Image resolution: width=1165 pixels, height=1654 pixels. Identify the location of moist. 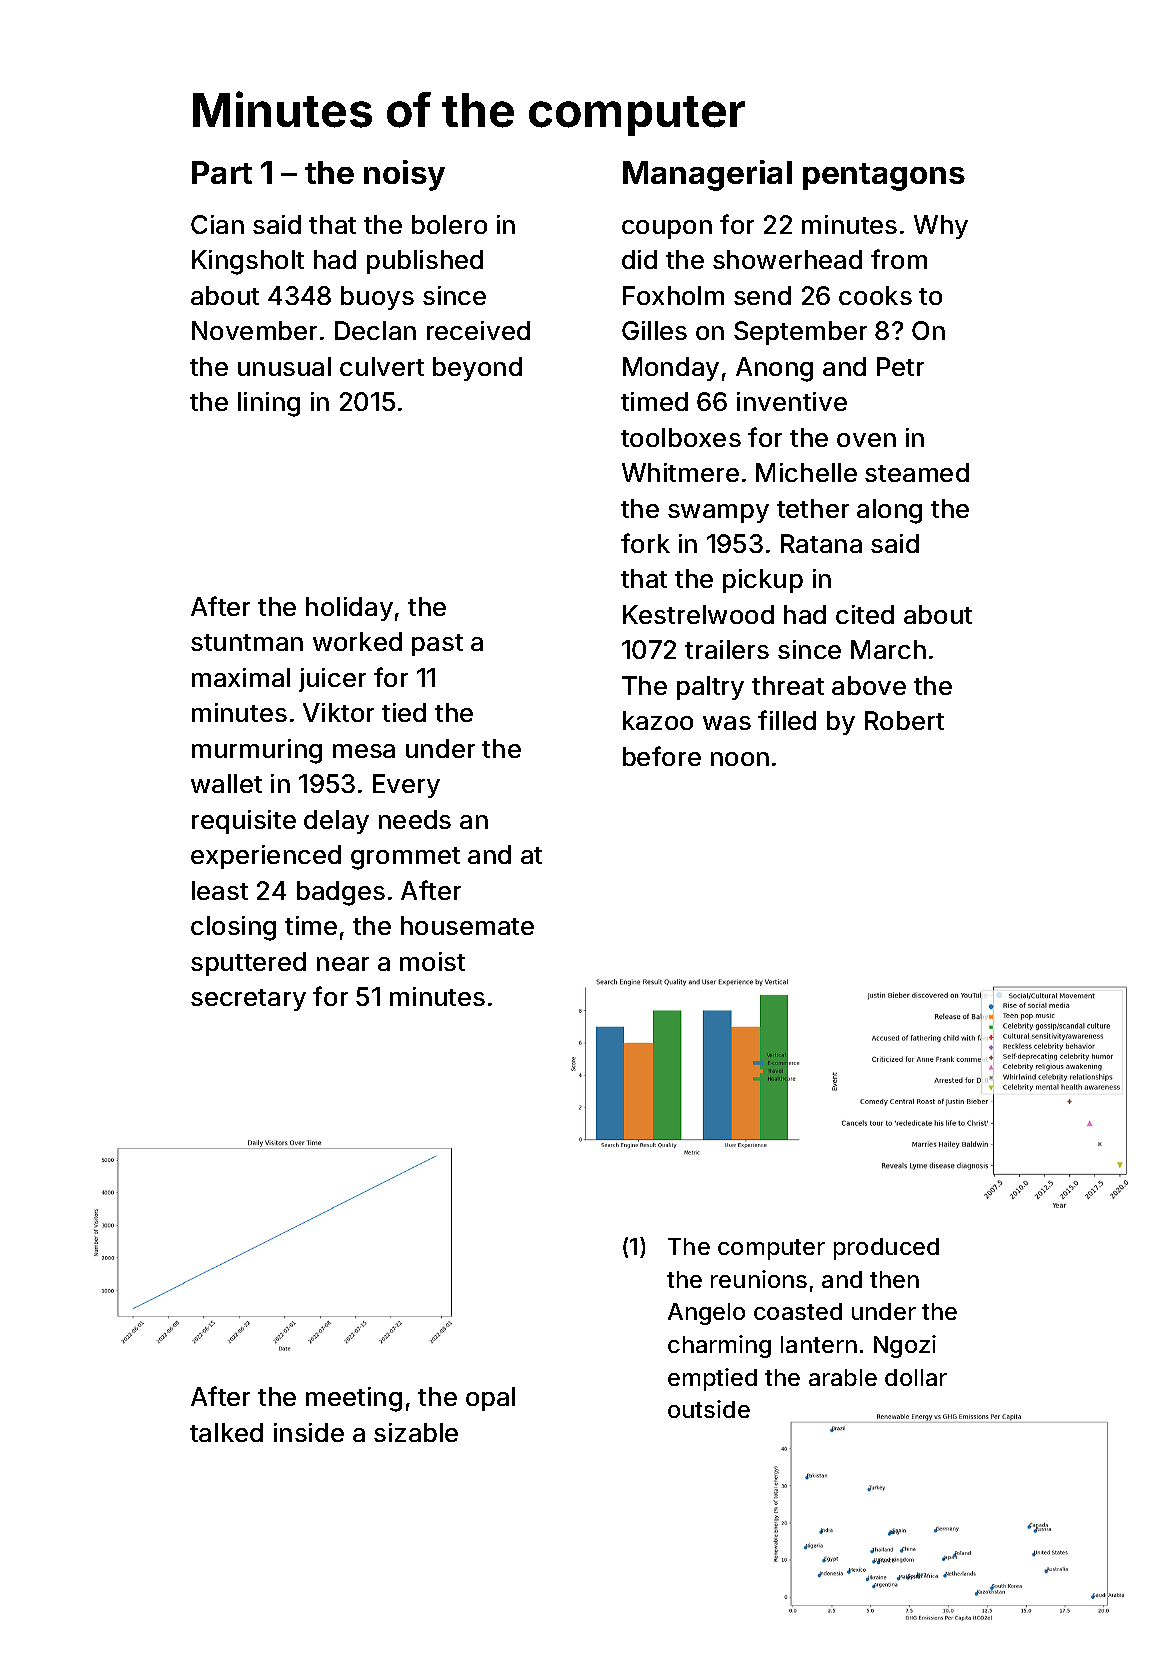
(432, 961).
